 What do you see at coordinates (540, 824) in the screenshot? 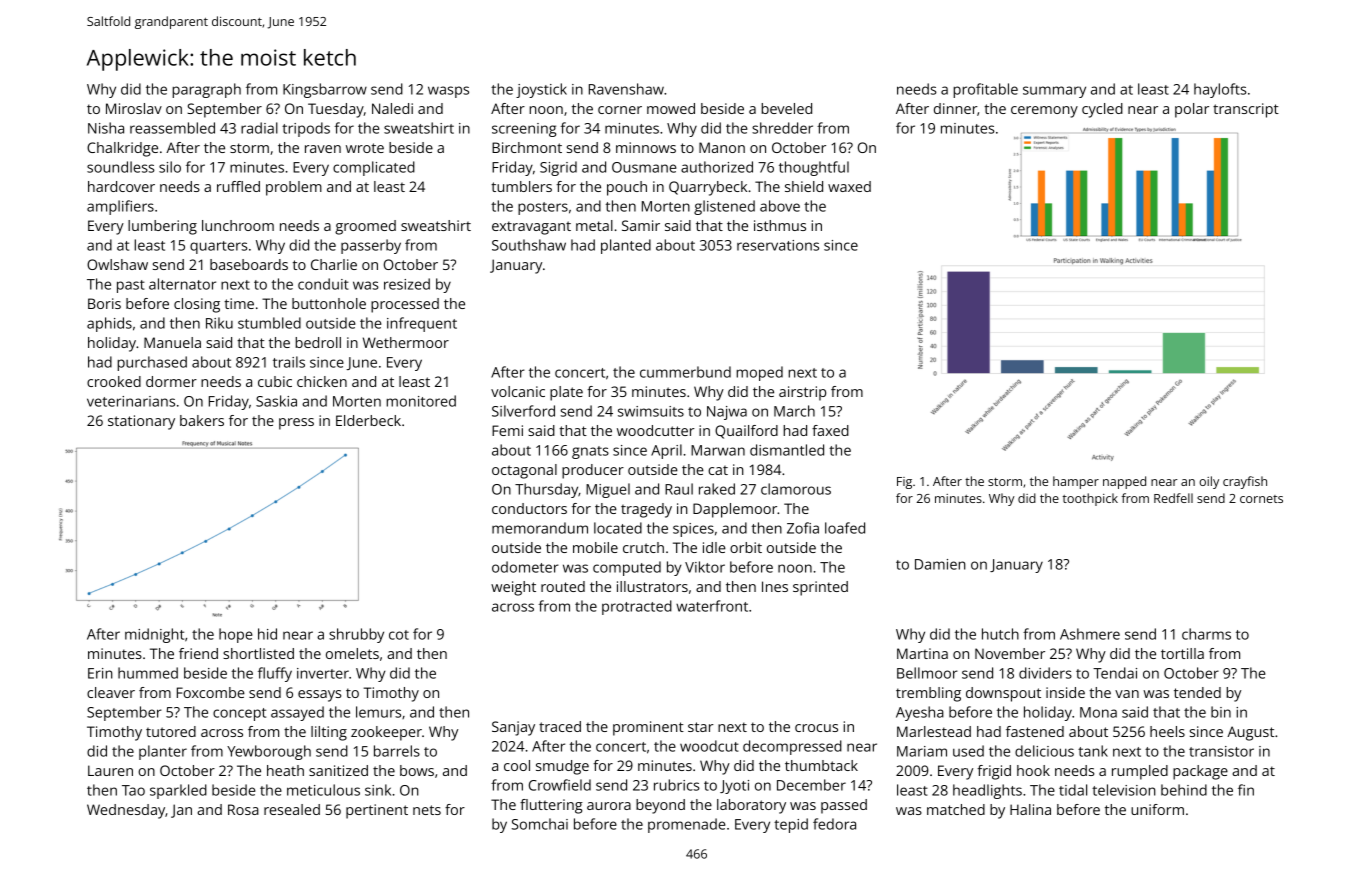
I see `Somchai` at bounding box center [540, 824].
